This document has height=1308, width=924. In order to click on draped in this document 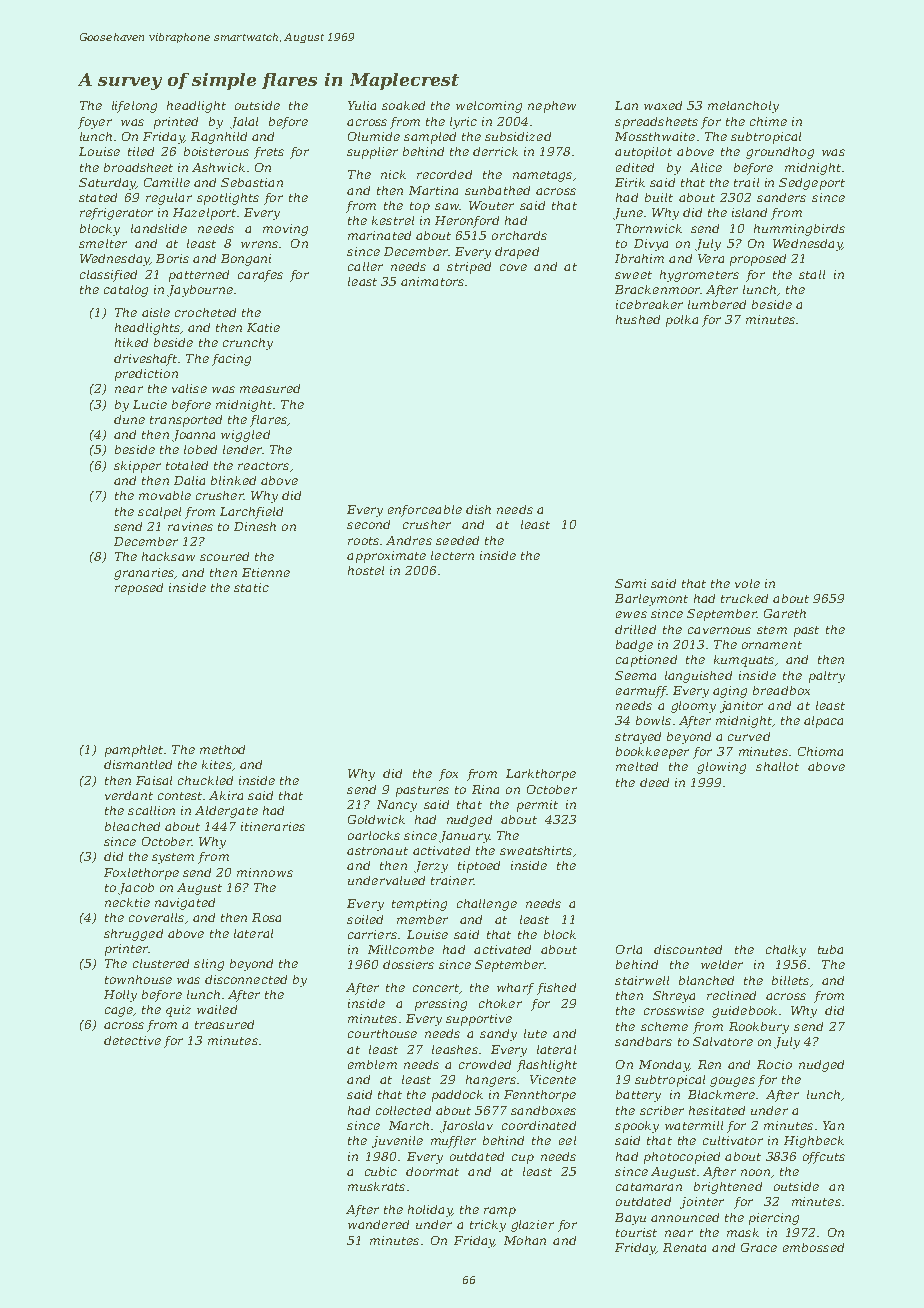, I will do `click(517, 253)`.
